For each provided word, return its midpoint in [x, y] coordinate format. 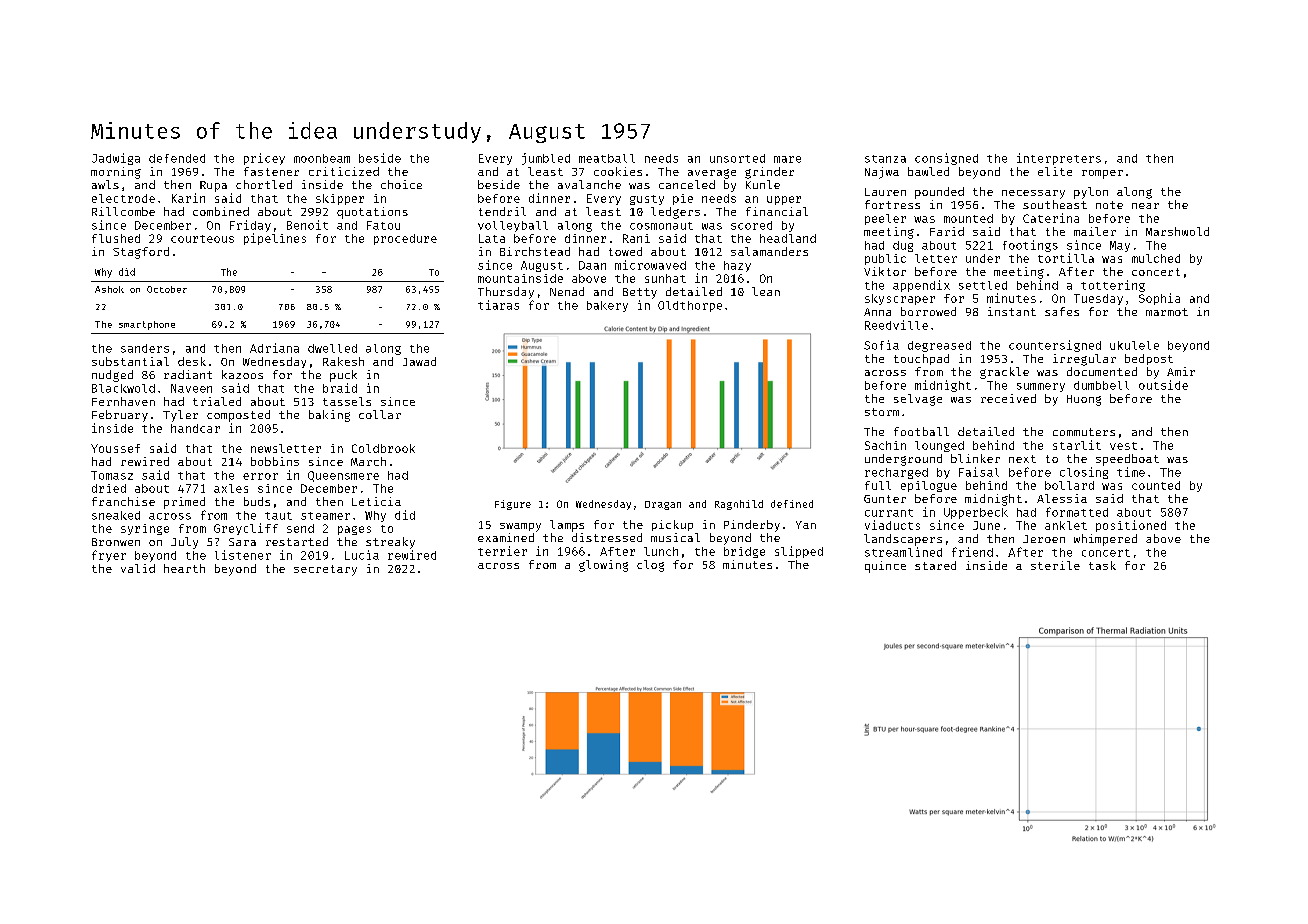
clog [650, 566]
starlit [1077, 445]
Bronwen [116, 542]
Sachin [885, 445]
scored [751, 225]
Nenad [567, 291]
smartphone [147, 325]
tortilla [1066, 258]
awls [105, 184]
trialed [217, 401]
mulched [1156, 258]
